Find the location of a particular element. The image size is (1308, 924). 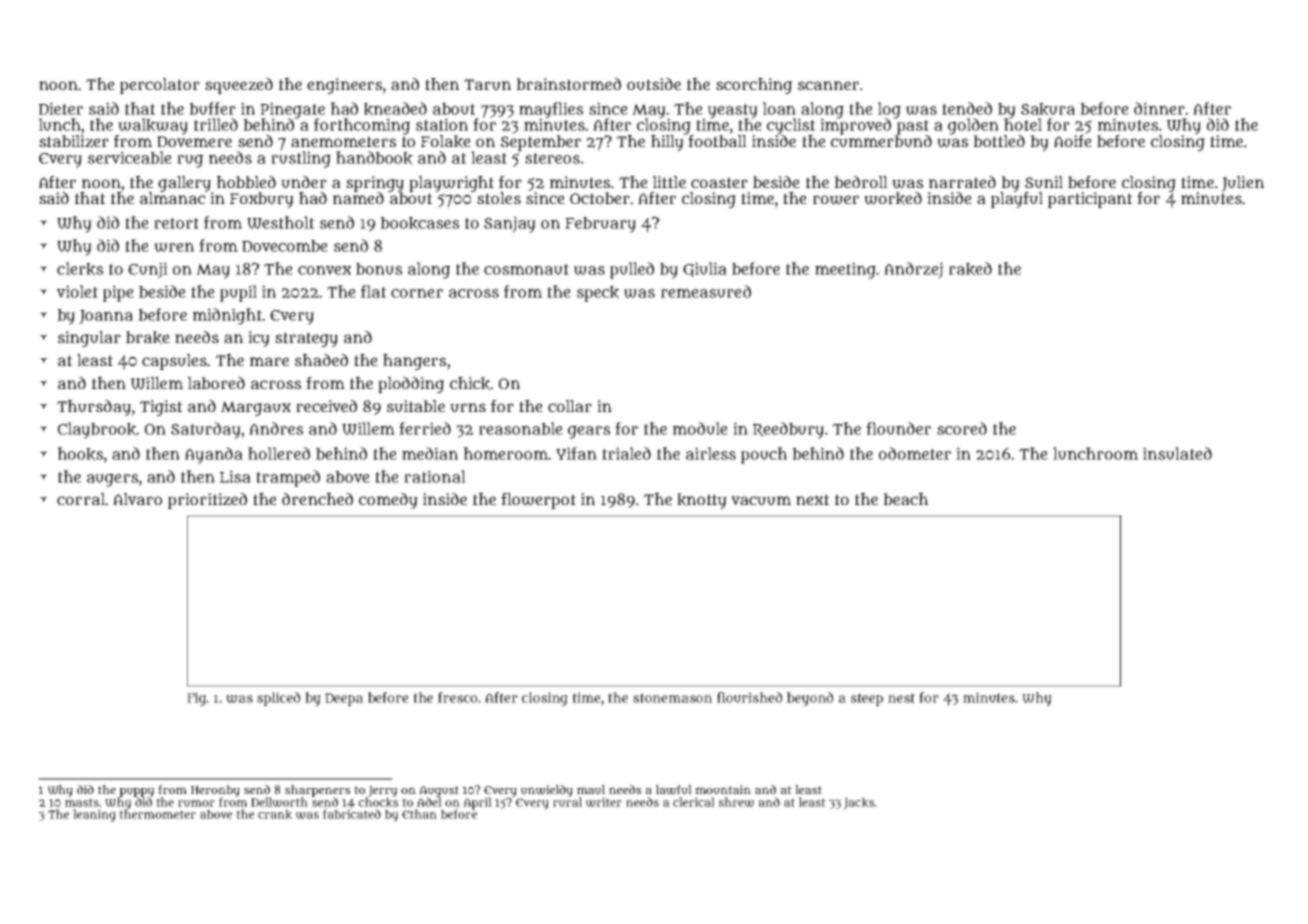

masts is located at coordinates (82, 802).
